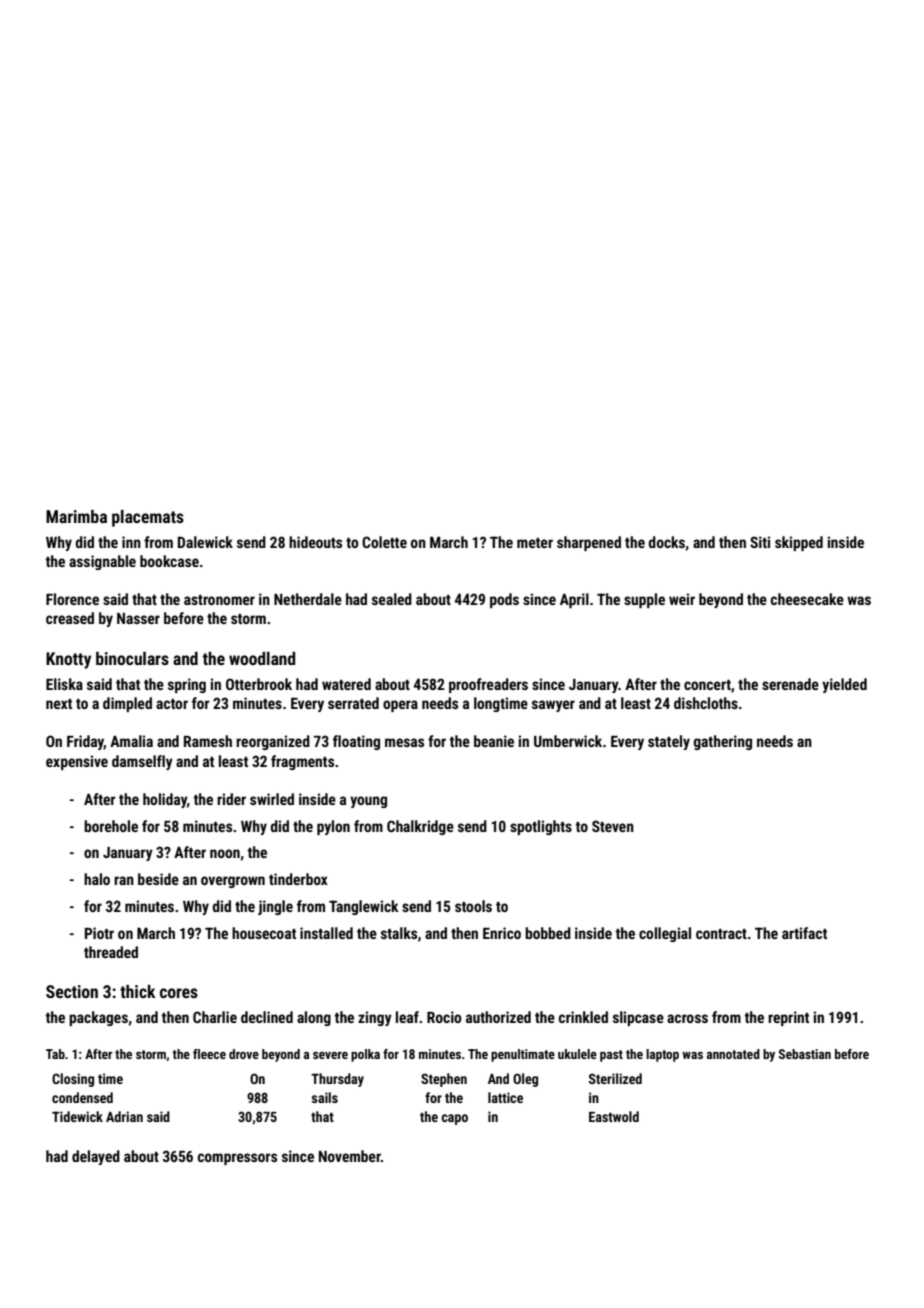  Describe the element at coordinates (326, 933) in the document. I see `installed` at that location.
